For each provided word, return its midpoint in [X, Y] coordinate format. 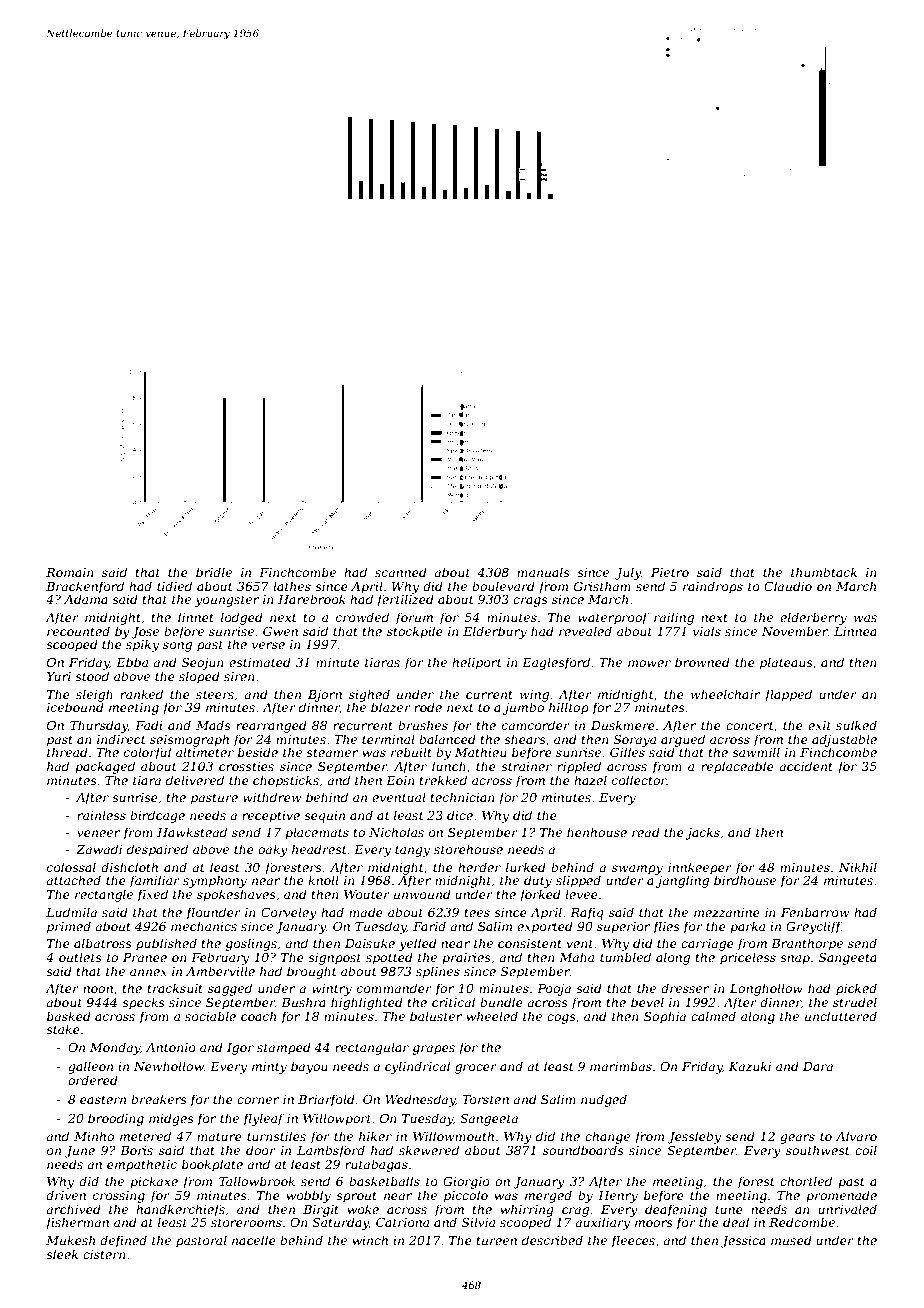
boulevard [503, 586]
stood [92, 676]
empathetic [142, 1165]
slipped [578, 881]
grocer [476, 1069]
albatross [103, 943]
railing [674, 618]
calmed [713, 1016]
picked [856, 989]
